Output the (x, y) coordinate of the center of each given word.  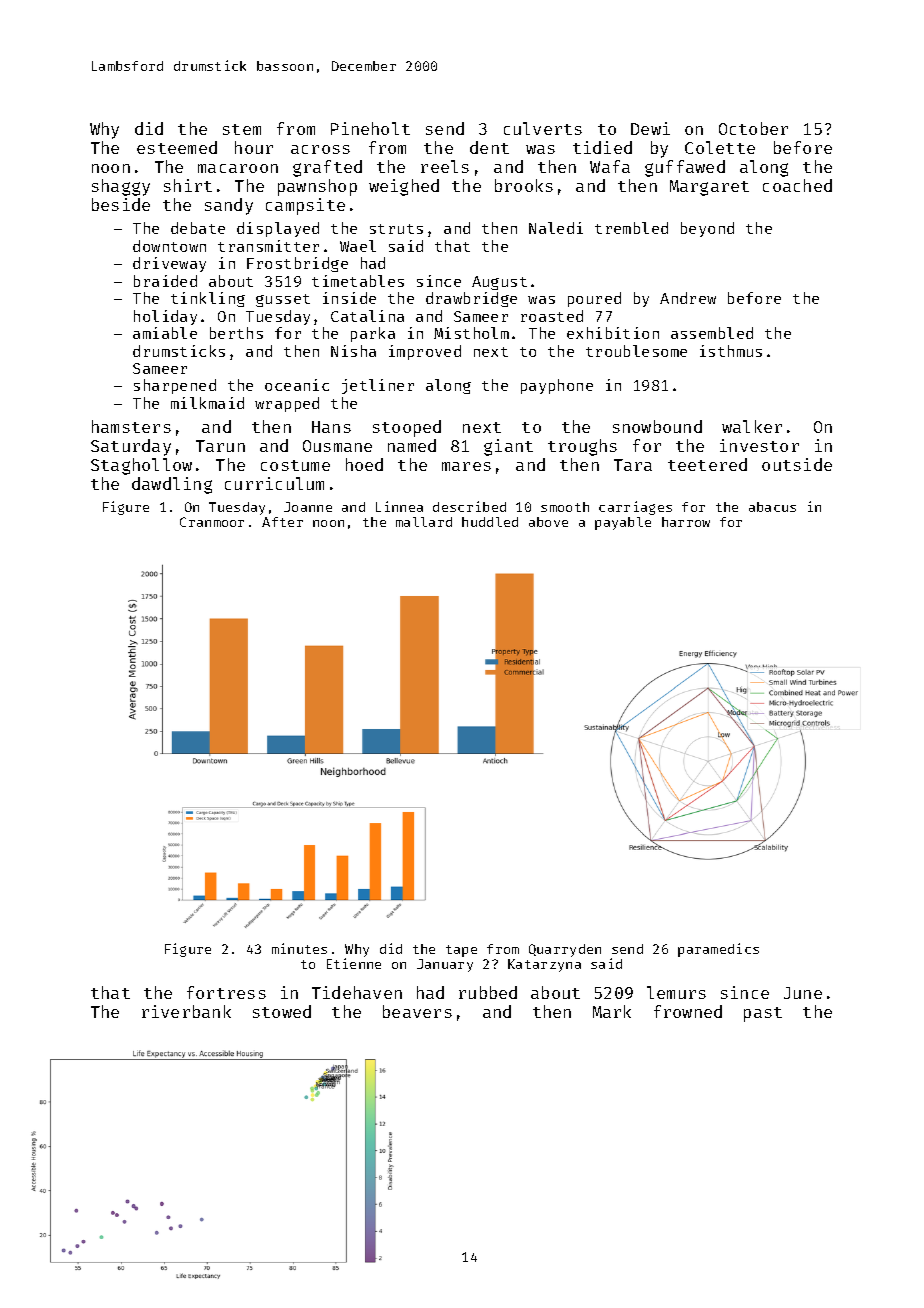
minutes (299, 948)
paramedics (718, 950)
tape (461, 951)
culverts (543, 128)
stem (242, 129)
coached (797, 185)
